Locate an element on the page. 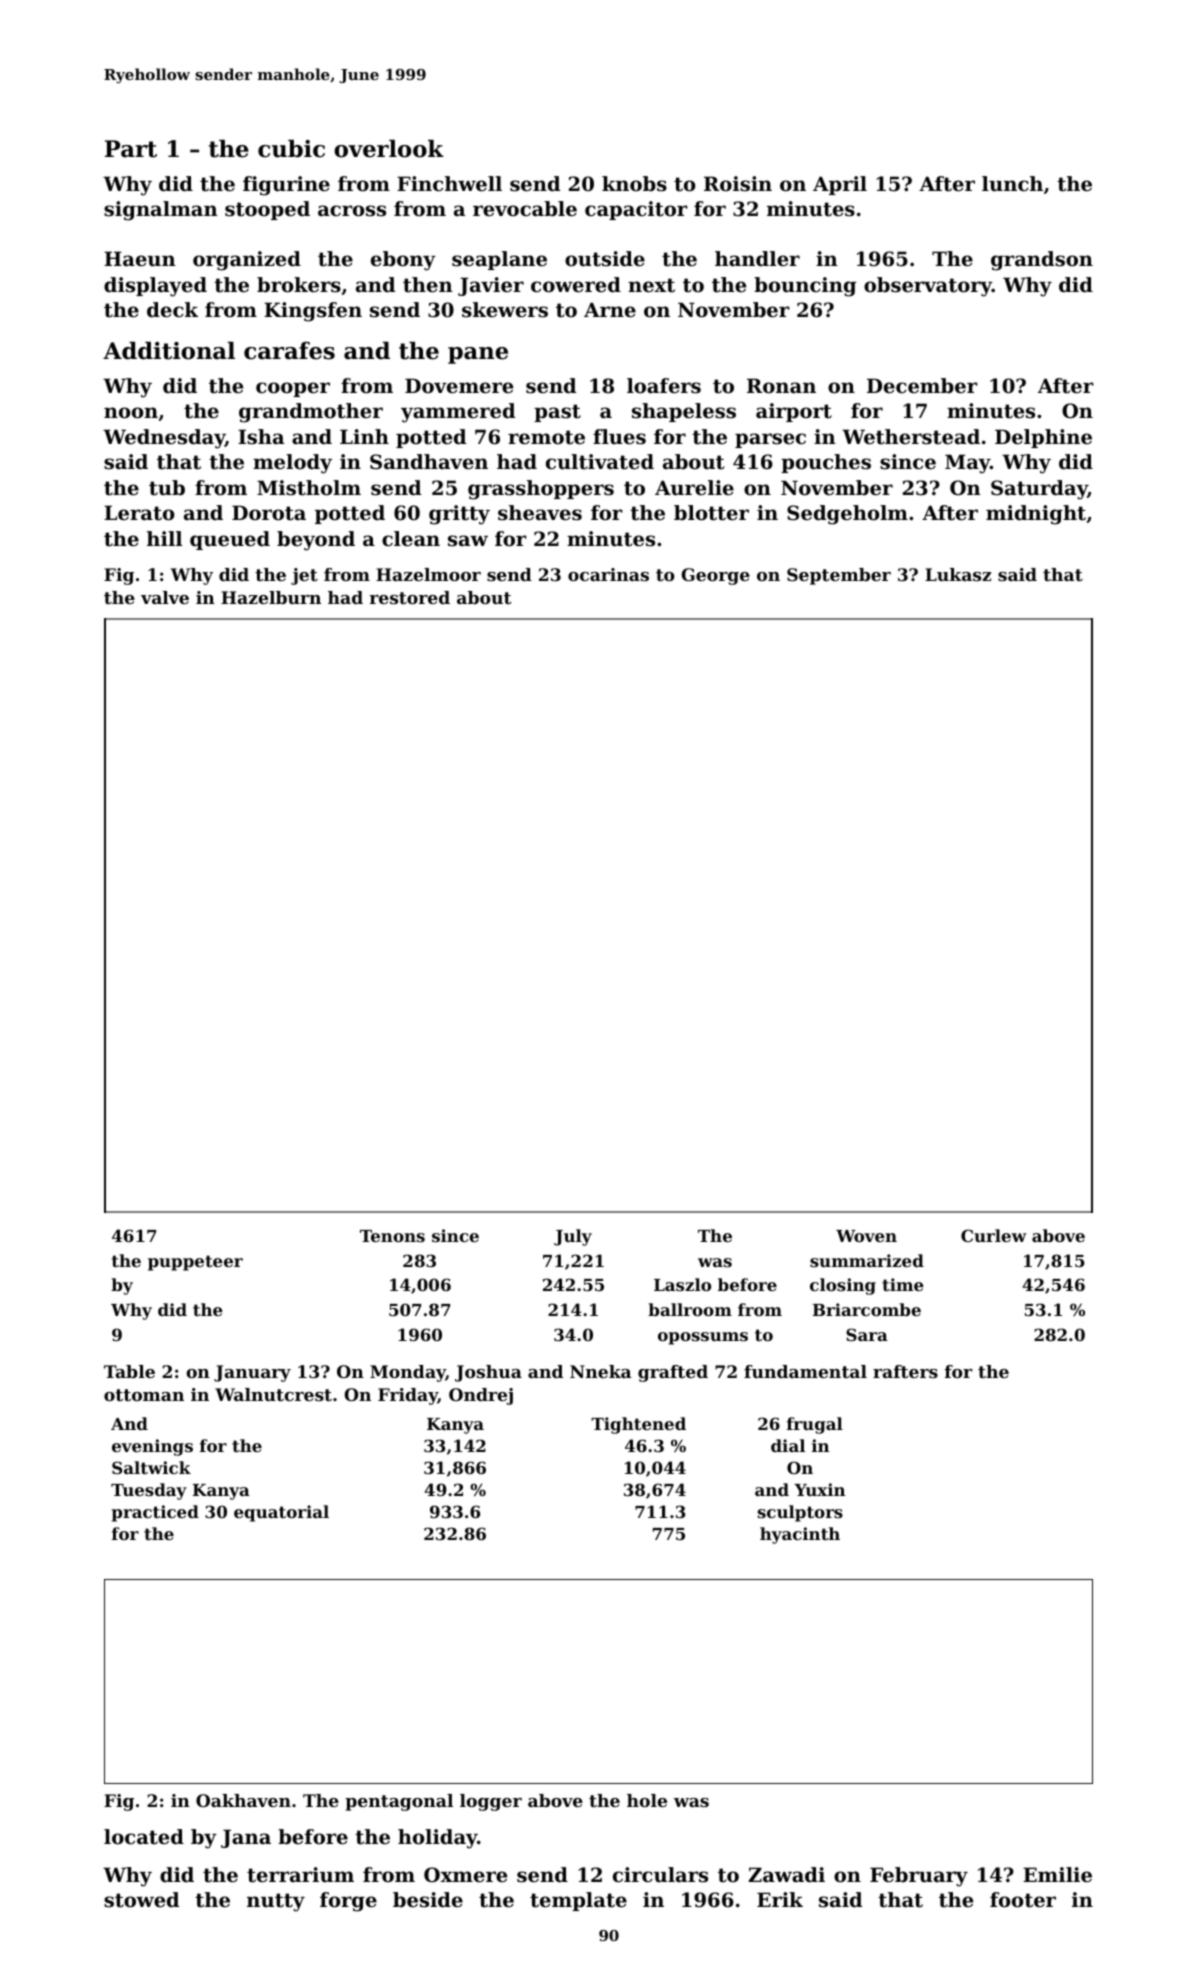 Image resolution: width=1197 pixels, height=1972 pixels. hyacinth is located at coordinates (800, 1535).
